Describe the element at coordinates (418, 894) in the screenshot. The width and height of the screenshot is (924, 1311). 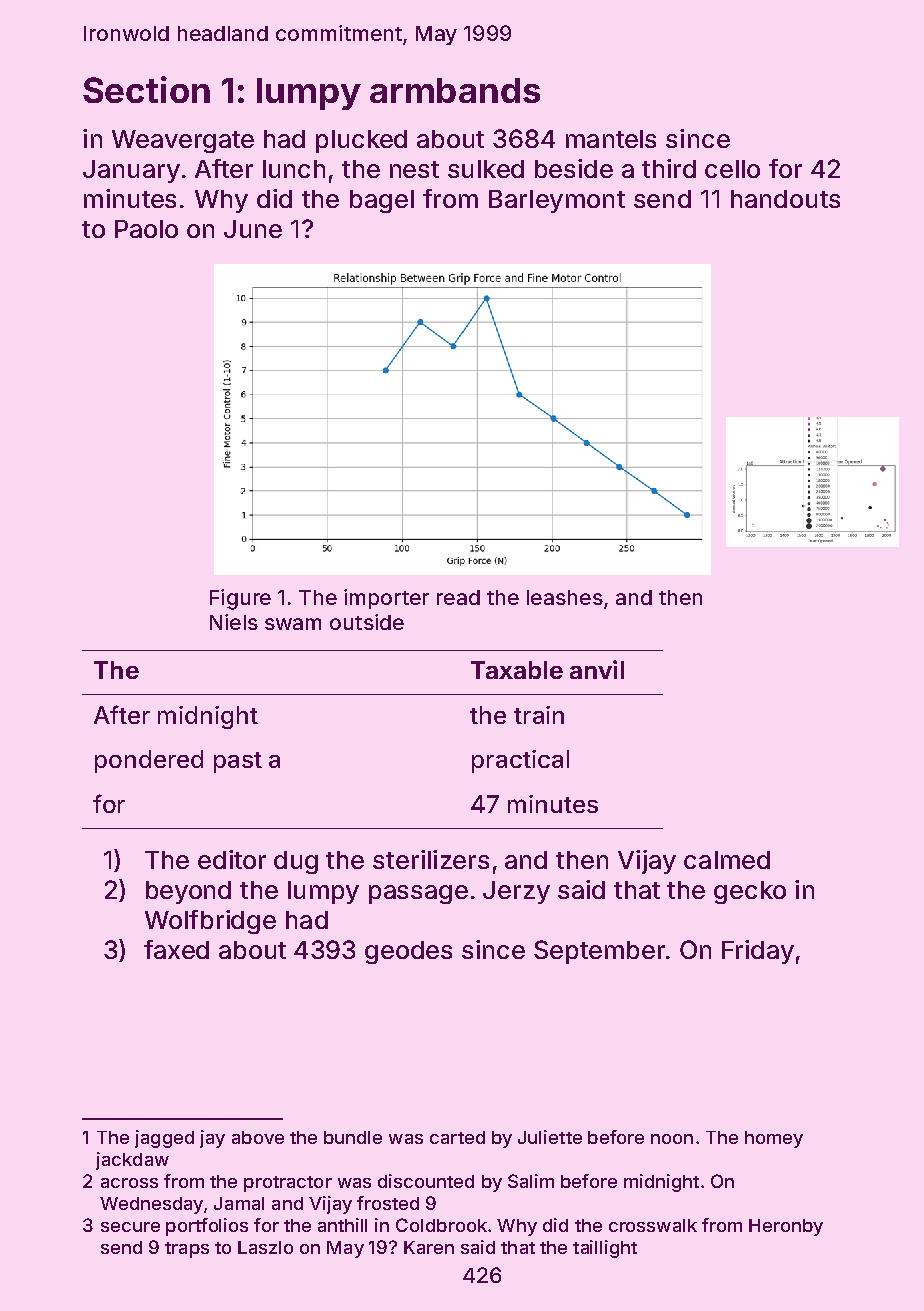
I see `passage` at that location.
